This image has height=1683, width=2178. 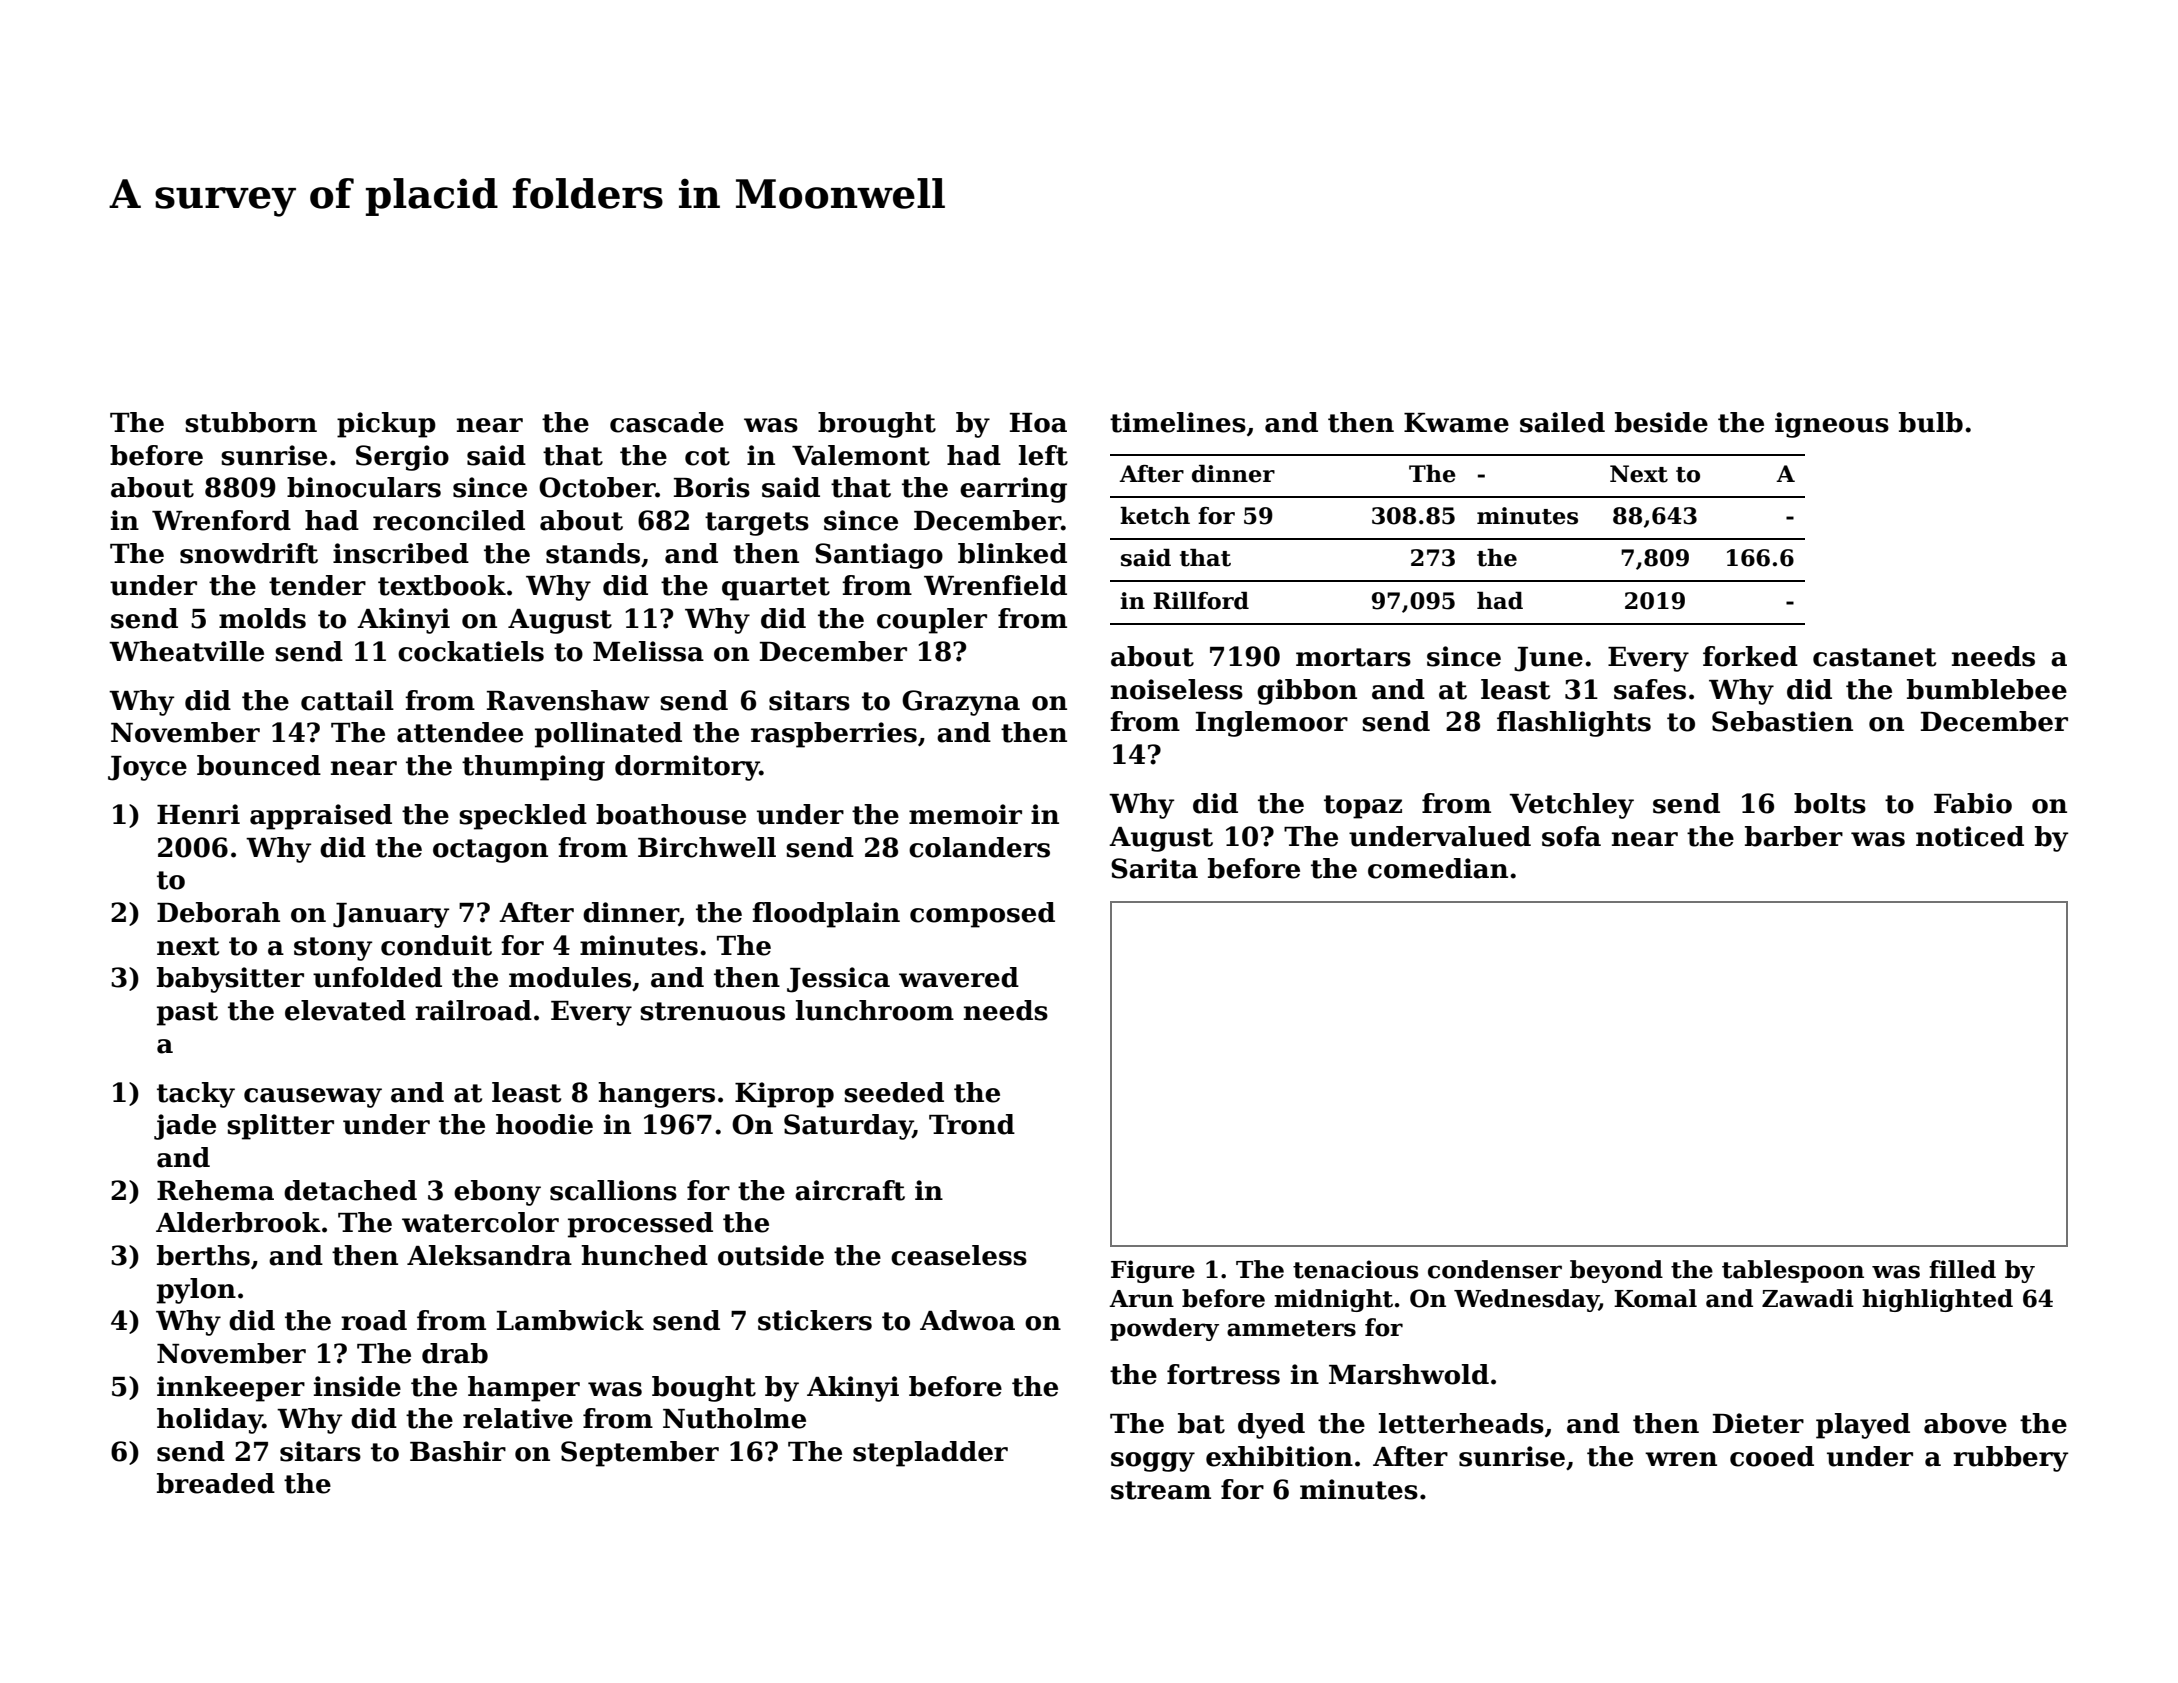 I want to click on Kwame, so click(x=1456, y=423).
